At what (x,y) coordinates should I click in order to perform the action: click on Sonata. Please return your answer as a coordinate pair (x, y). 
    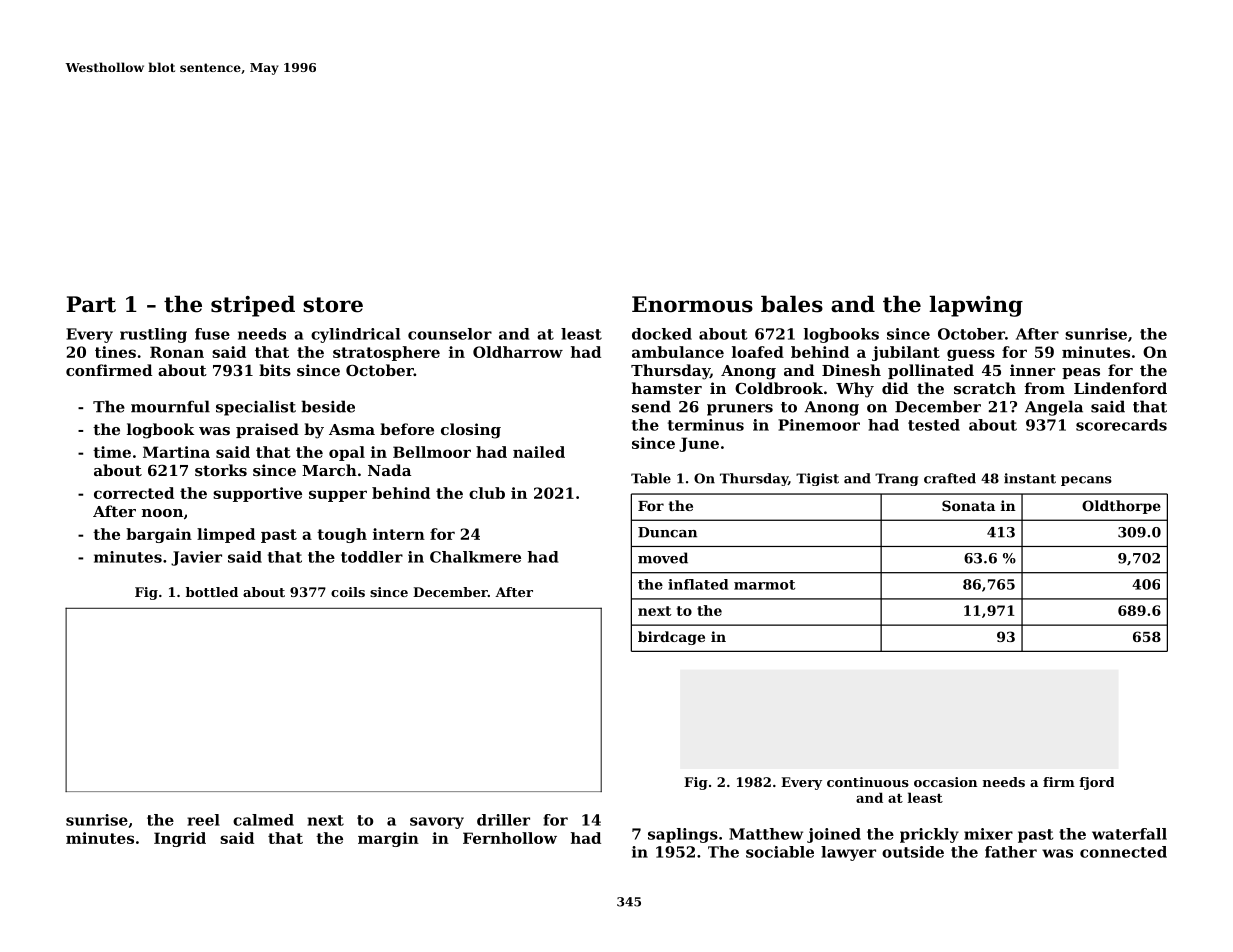
    Looking at the image, I should click on (968, 505).
